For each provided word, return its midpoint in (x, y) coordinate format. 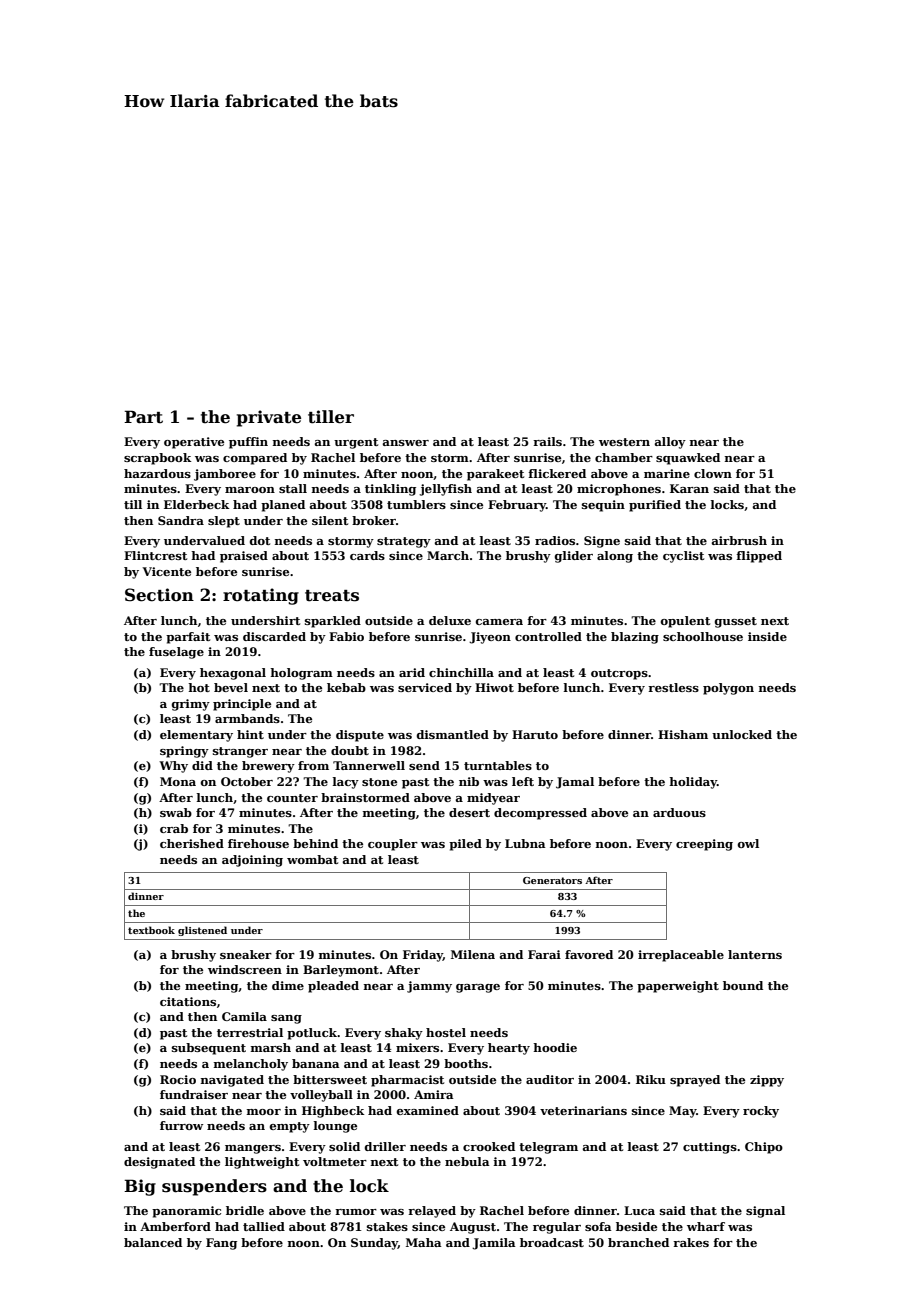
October (247, 781)
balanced (153, 1242)
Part (143, 417)
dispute (360, 736)
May (682, 1112)
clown (713, 473)
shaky (404, 1034)
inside (767, 636)
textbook (151, 930)
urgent (356, 443)
